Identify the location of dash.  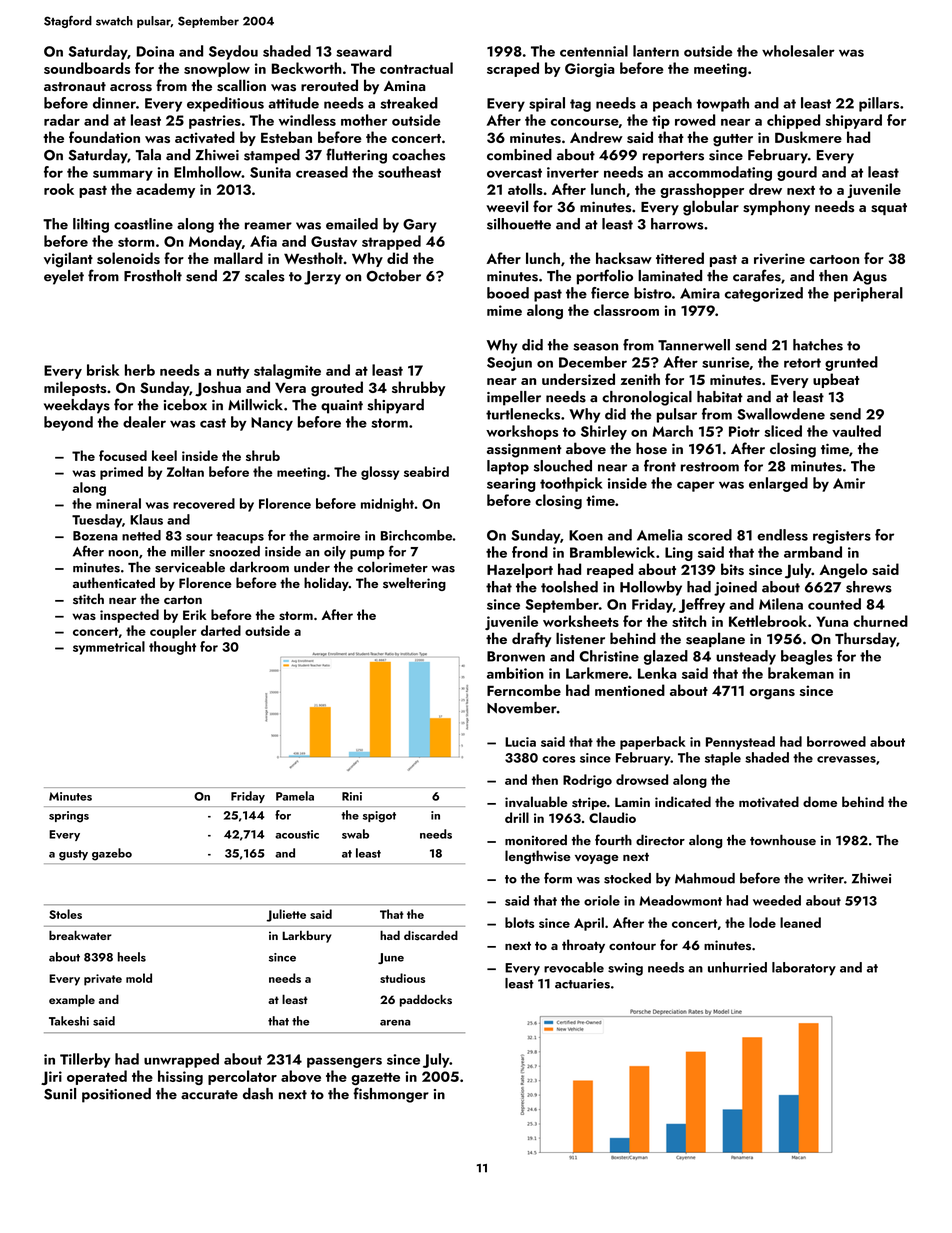
(258, 1094).
